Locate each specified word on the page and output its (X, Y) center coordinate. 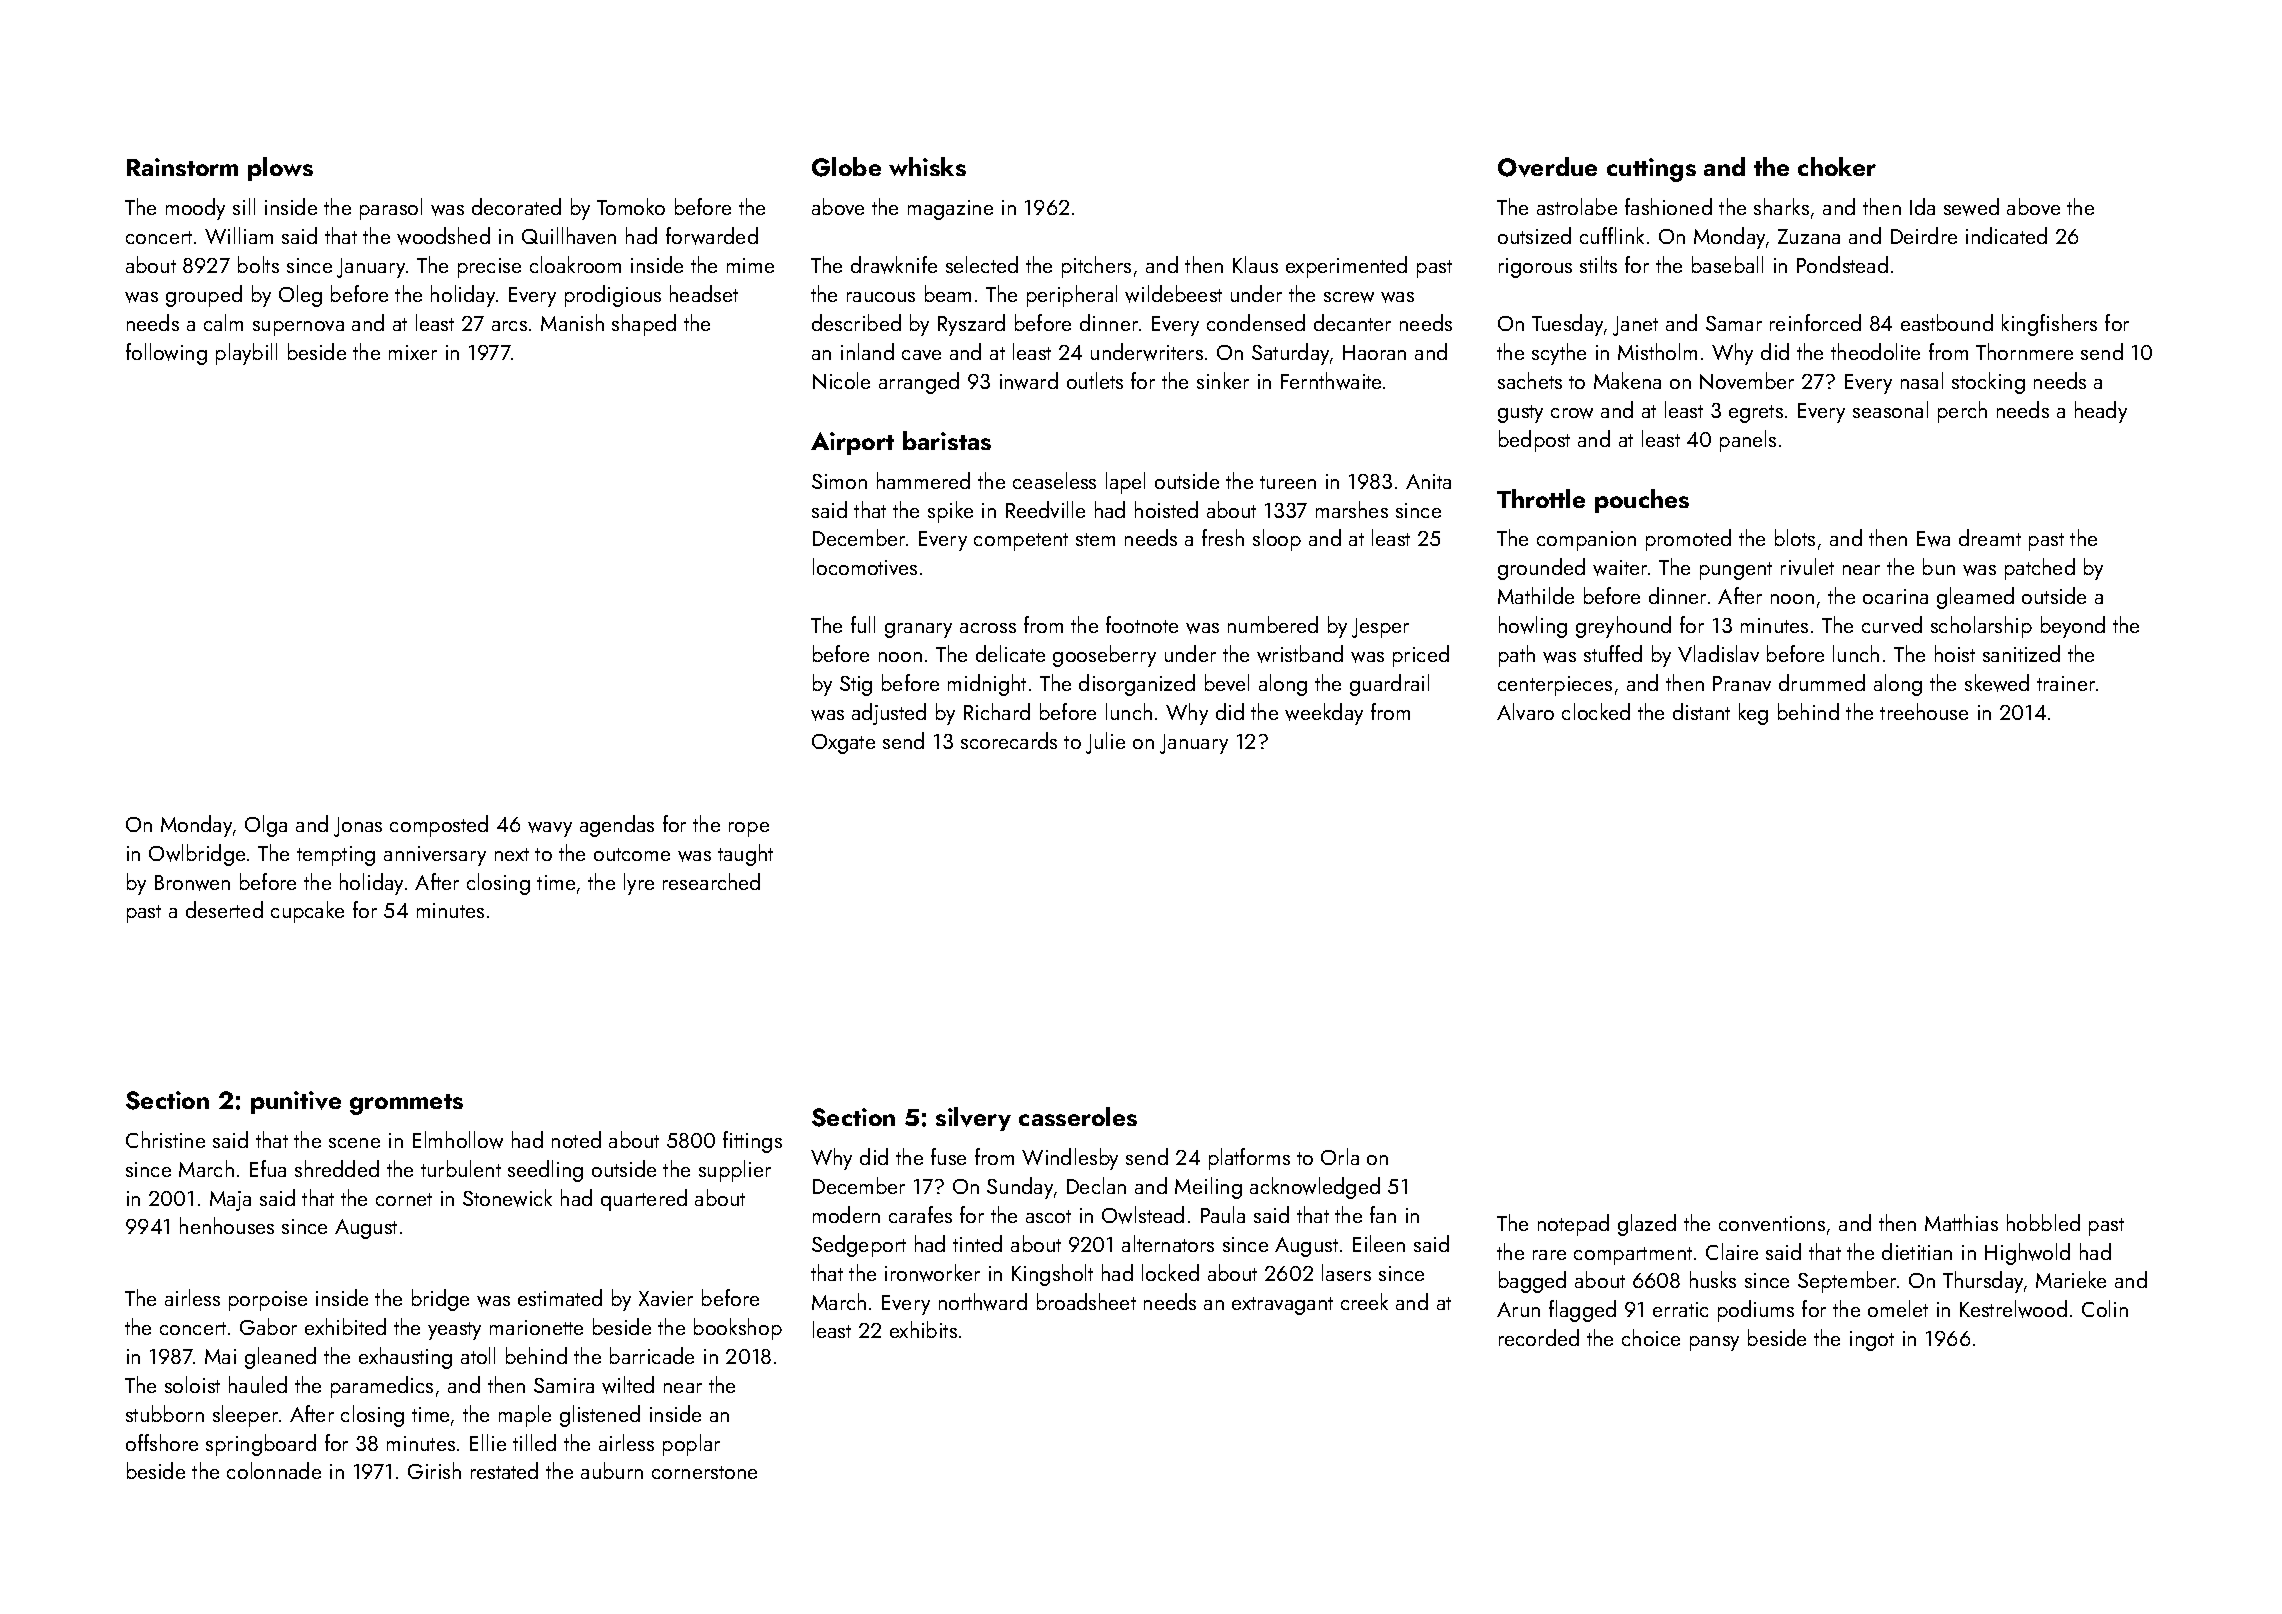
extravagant (1282, 1306)
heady (2101, 412)
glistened (600, 1416)
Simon (839, 481)
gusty (1520, 414)
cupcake (307, 912)
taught (745, 855)
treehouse (1924, 711)
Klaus (1255, 264)
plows (280, 169)
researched (711, 881)
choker (1837, 166)
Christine (165, 1139)
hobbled (2043, 1222)
